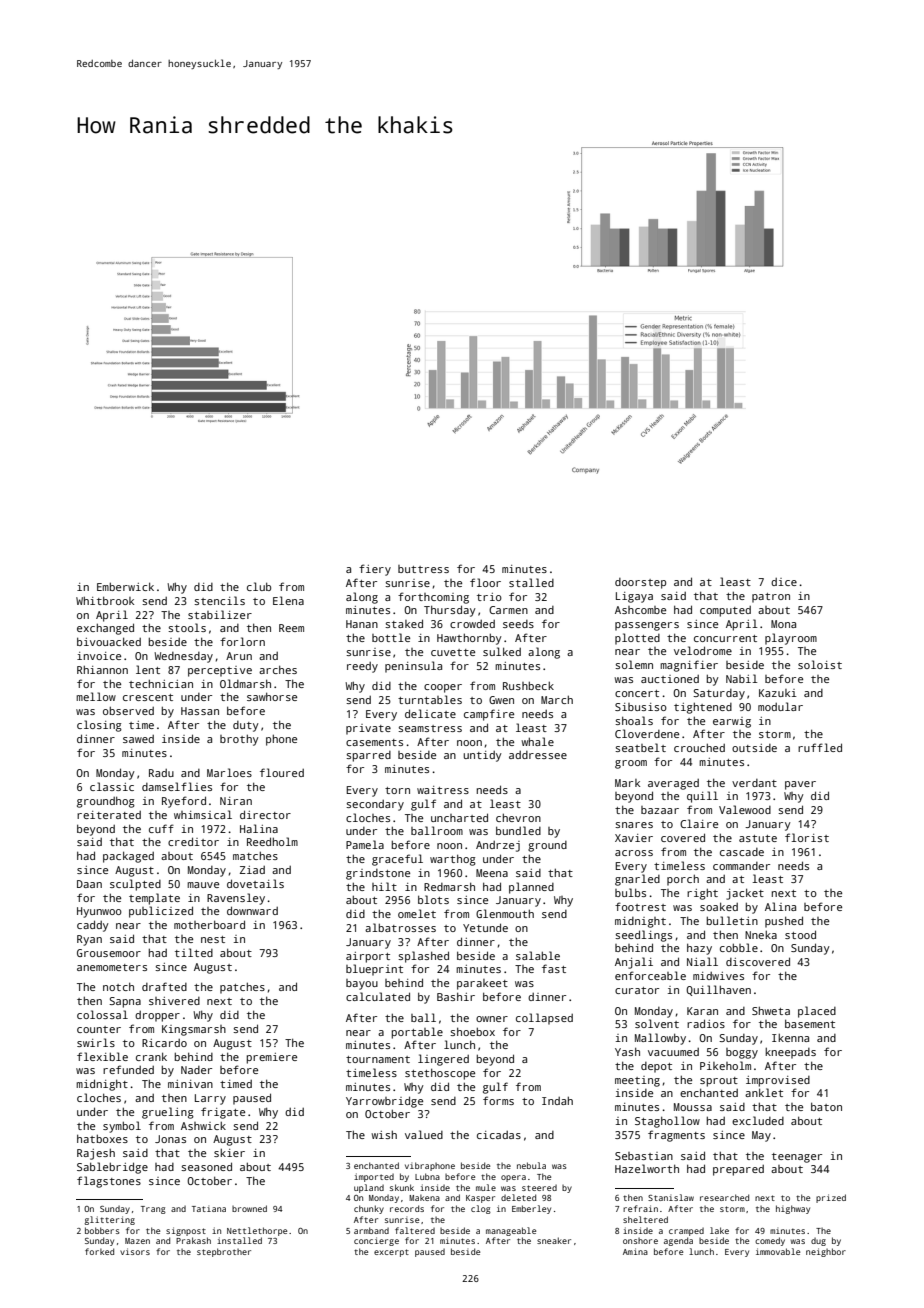 This screenshot has height=1308, width=924. Describe the element at coordinates (640, 583) in the screenshot. I see `doorstep` at that location.
